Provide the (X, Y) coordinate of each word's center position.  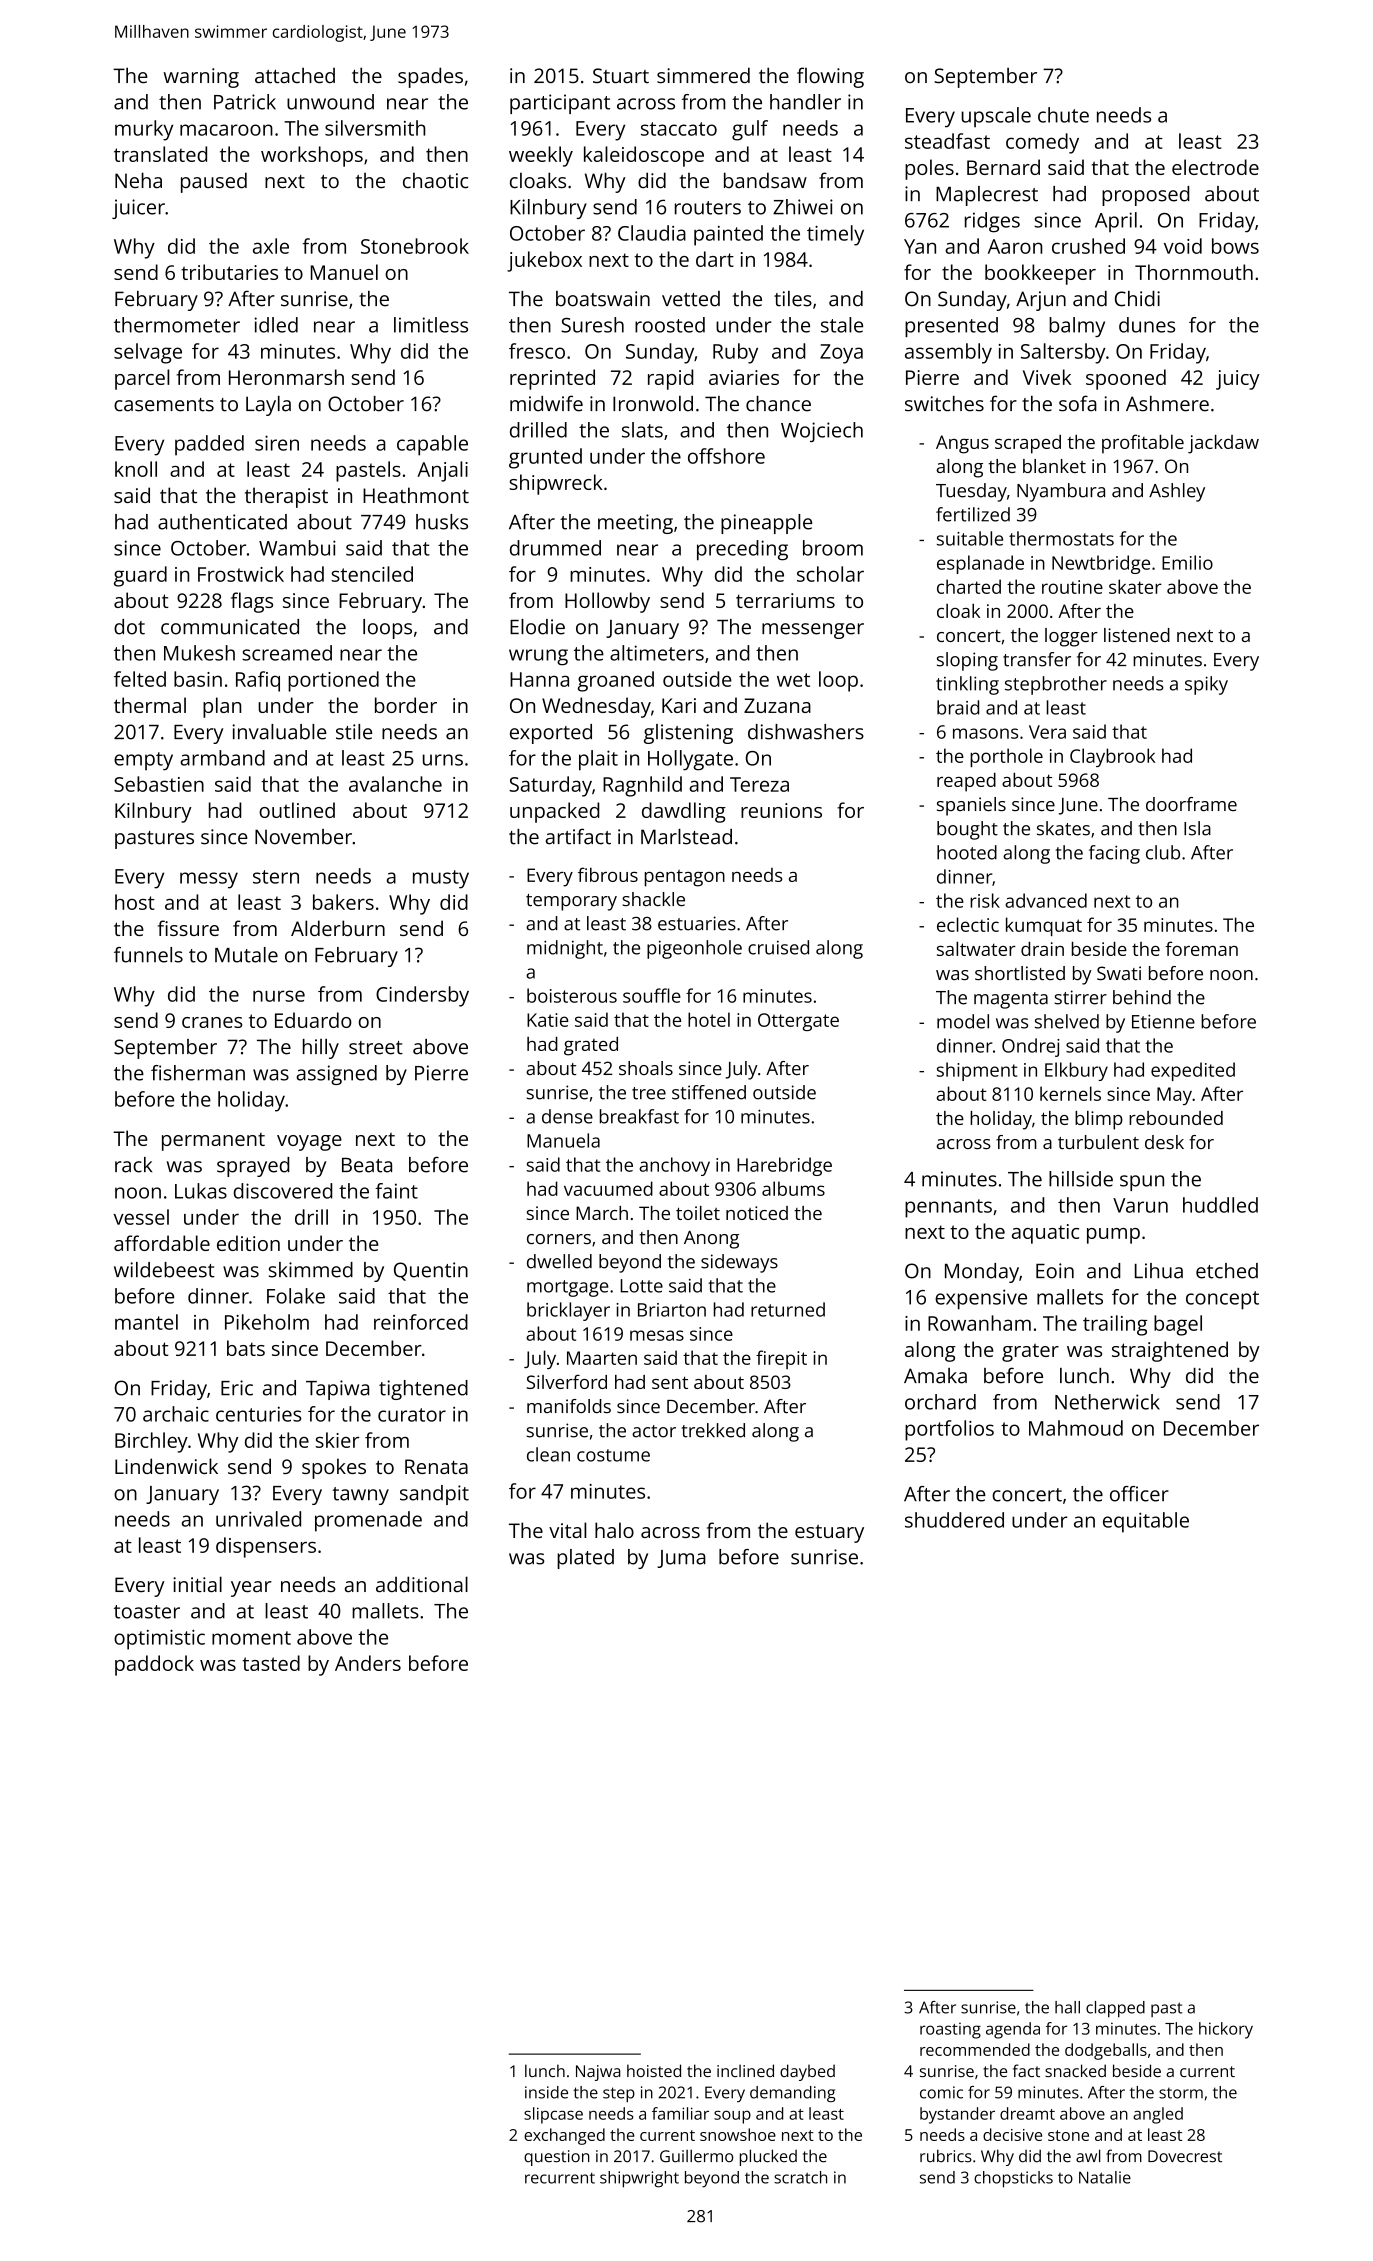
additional (422, 1584)
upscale (996, 117)
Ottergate (798, 1022)
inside (546, 2092)
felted (140, 679)
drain (1042, 949)
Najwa (598, 2073)
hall (1067, 2007)
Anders (368, 1663)
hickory (1226, 2030)
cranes (212, 1022)
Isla (1197, 828)
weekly (541, 156)
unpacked (554, 812)
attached (295, 75)
